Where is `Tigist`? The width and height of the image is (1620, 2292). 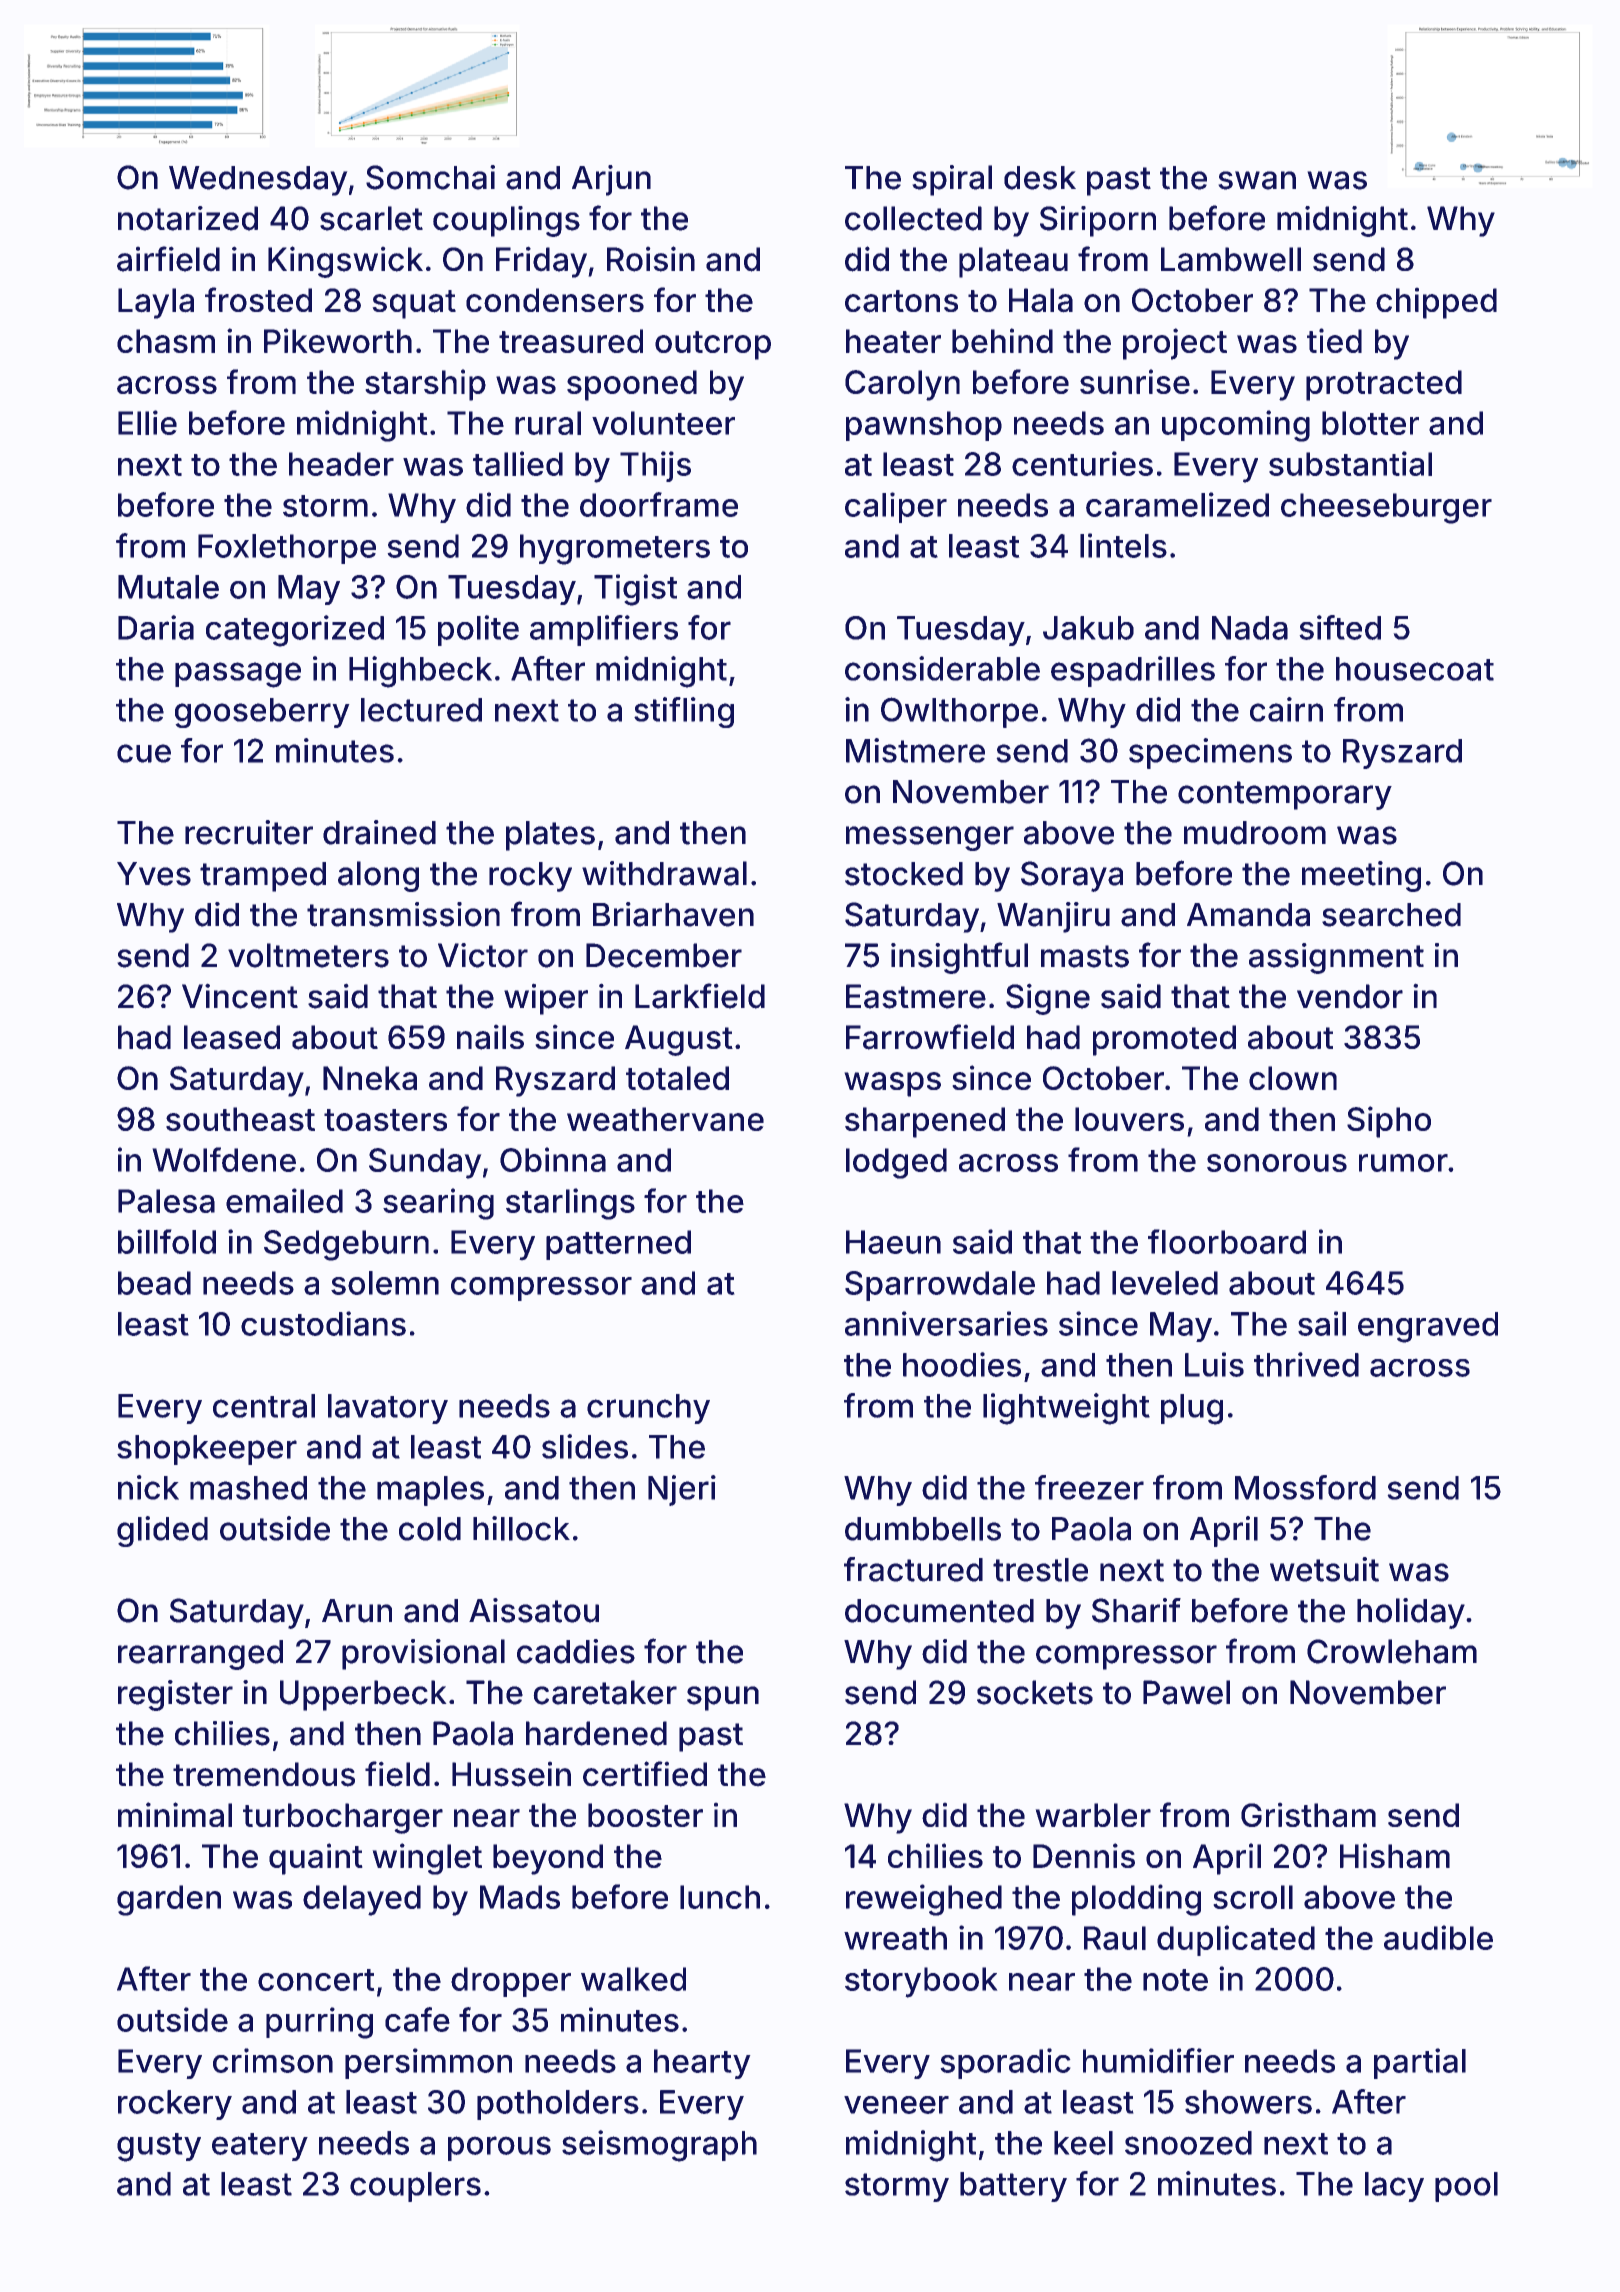 Tigist is located at coordinates (635, 590).
